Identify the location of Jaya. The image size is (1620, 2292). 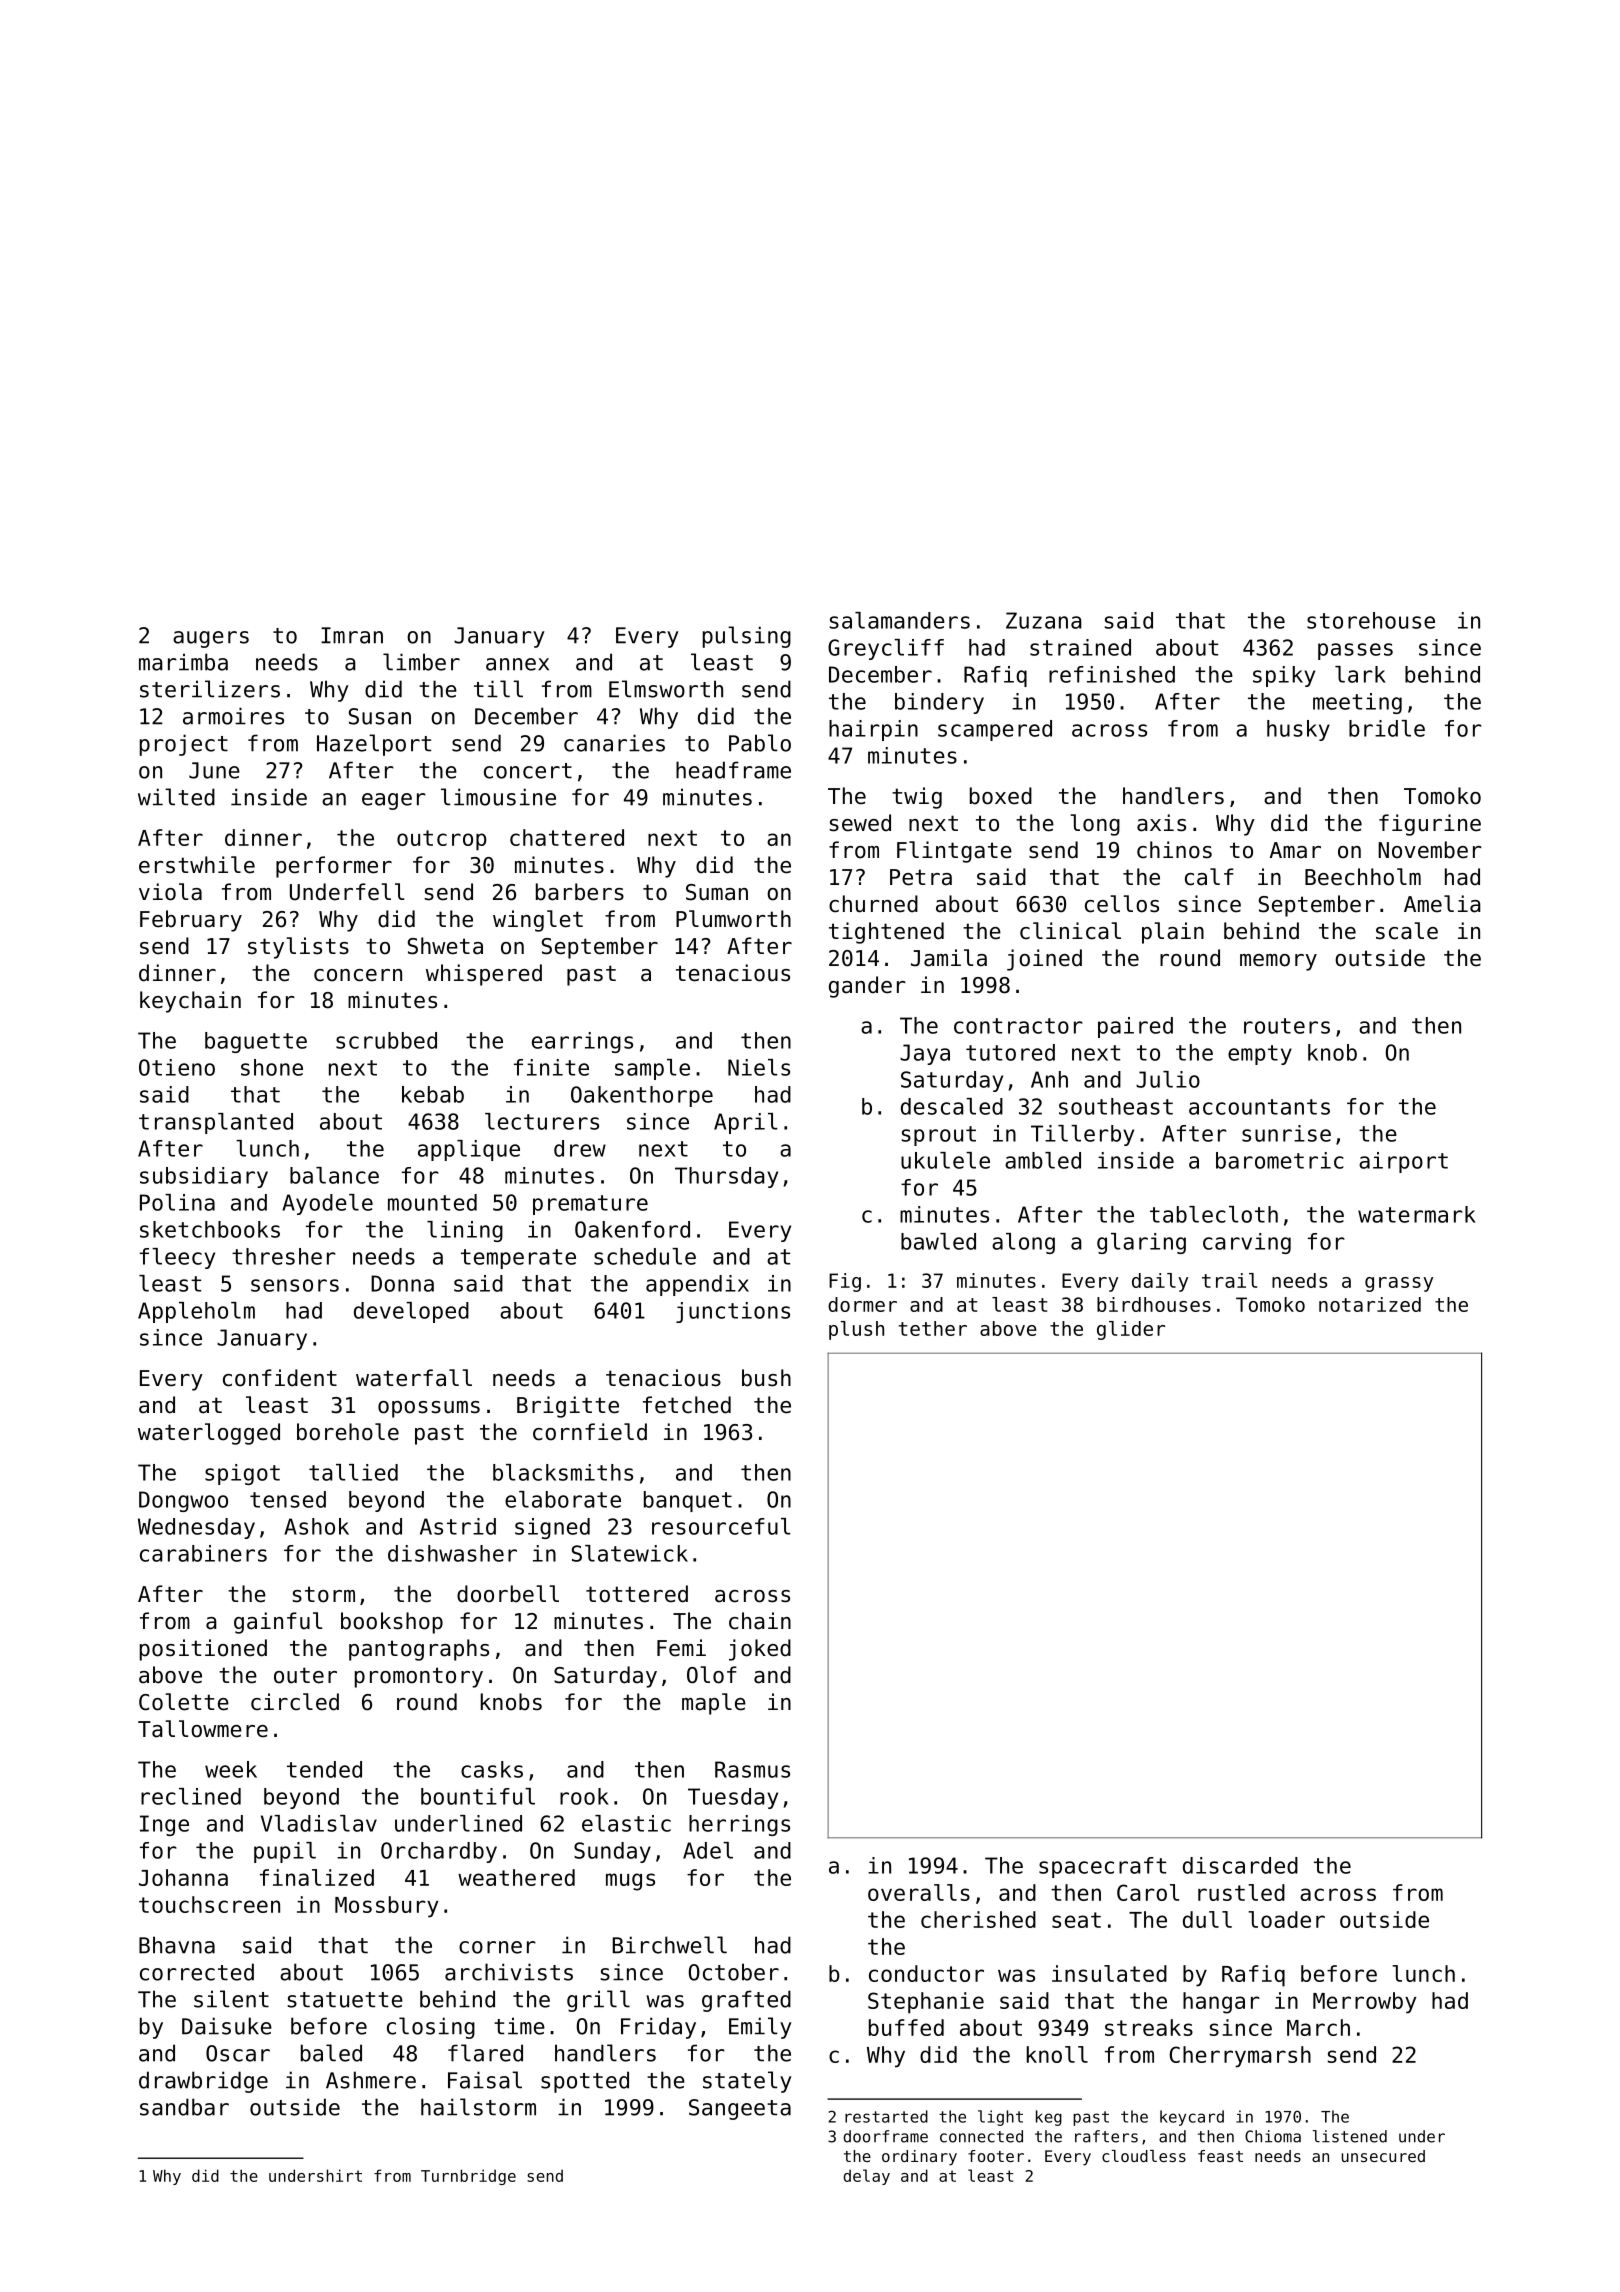
(925, 1054).
